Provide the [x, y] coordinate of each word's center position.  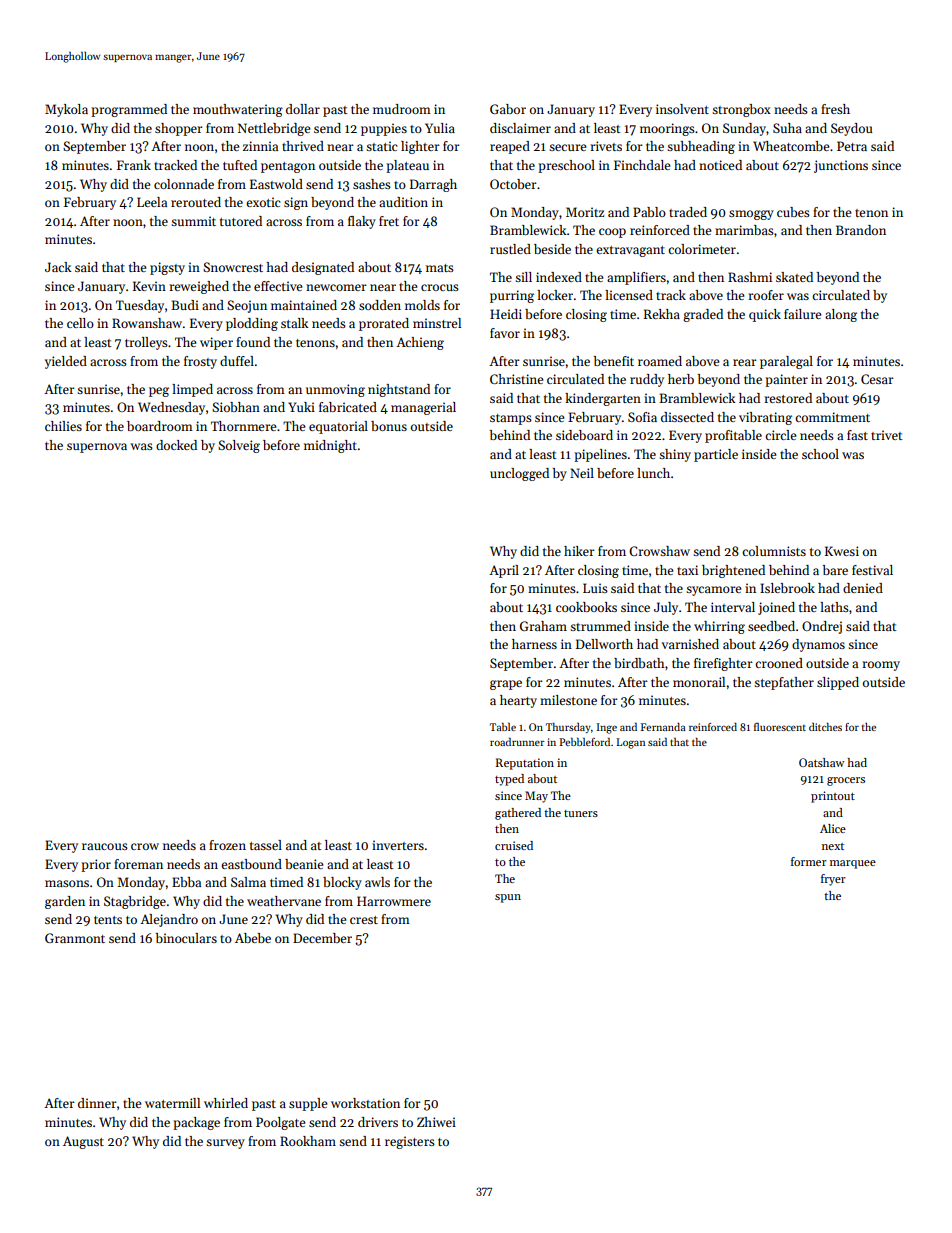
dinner [97, 1103]
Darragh [433, 185]
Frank [134, 165]
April [504, 571]
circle [780, 435]
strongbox [741, 110]
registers [410, 1142]
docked [176, 445]
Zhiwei [436, 1122]
